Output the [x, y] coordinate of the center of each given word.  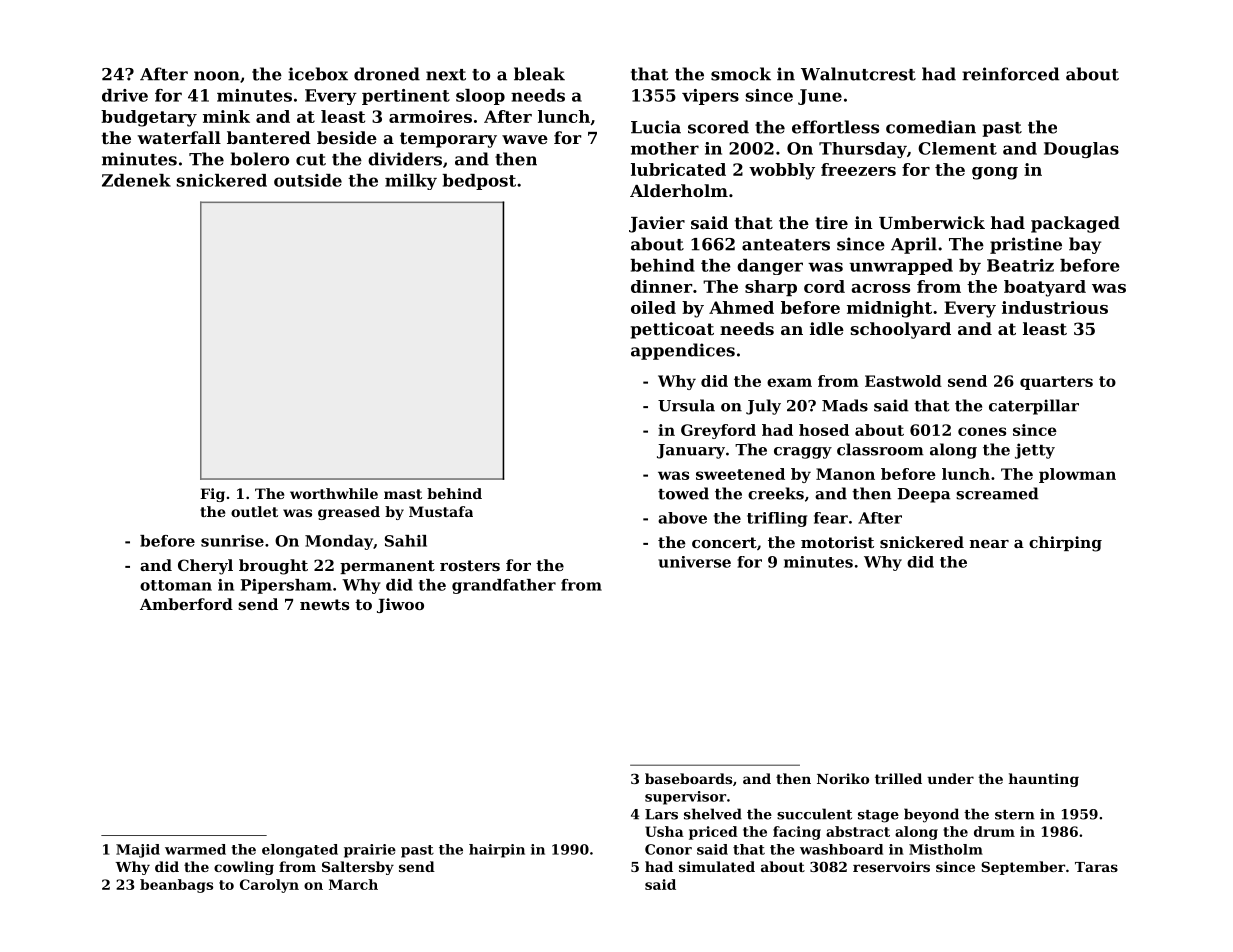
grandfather [504, 586]
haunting [1044, 780]
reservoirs [891, 866]
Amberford [186, 604]
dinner [661, 286]
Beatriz [1020, 265]
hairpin [497, 851]
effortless [835, 127]
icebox [318, 74]
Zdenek [136, 180]
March [353, 884]
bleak [539, 74]
